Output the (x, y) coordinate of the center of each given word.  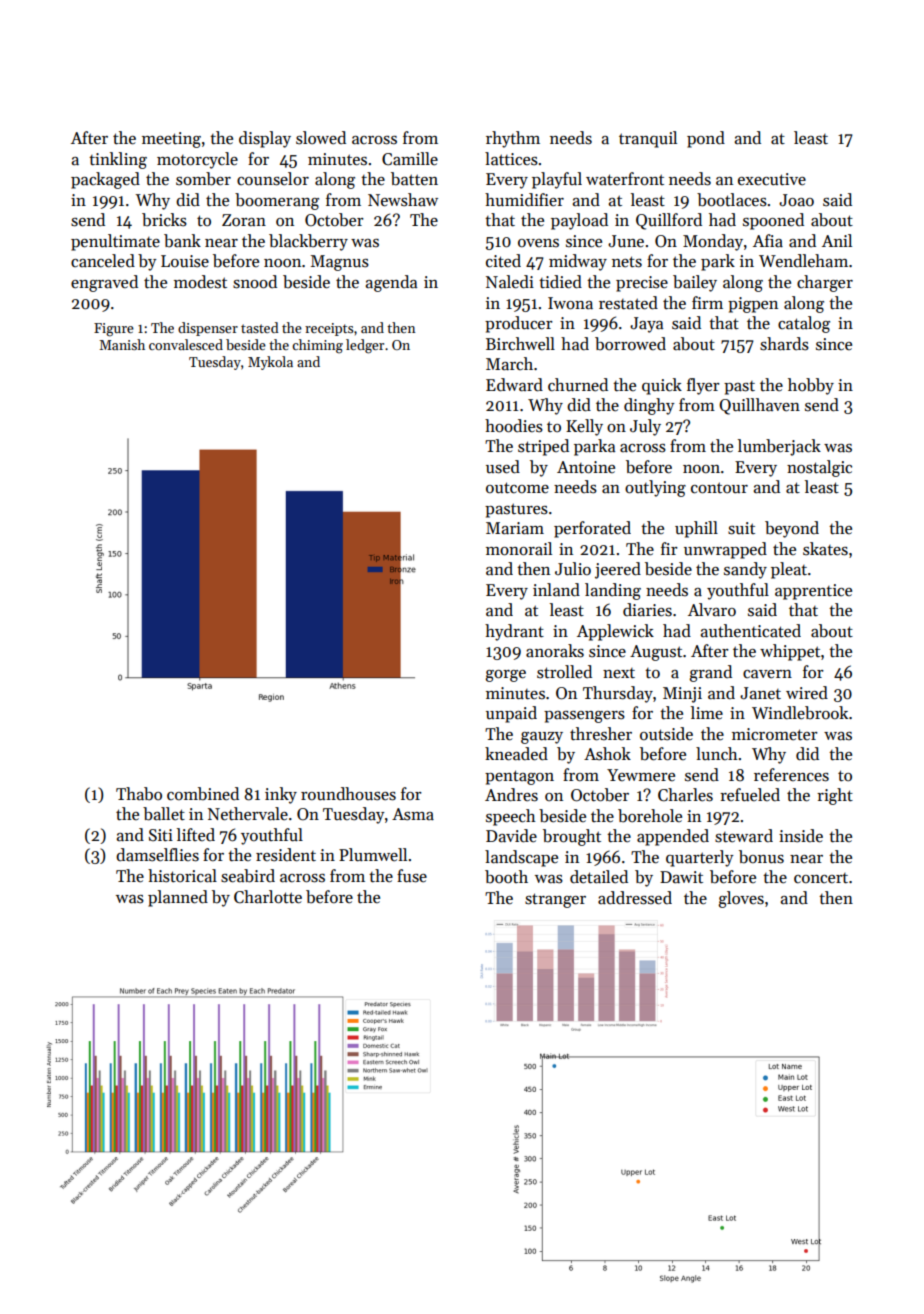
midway (578, 262)
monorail (519, 549)
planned (178, 898)
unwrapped (725, 550)
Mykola (270, 363)
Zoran (244, 220)
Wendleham (803, 261)
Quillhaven (759, 406)
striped (543, 447)
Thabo (139, 794)
